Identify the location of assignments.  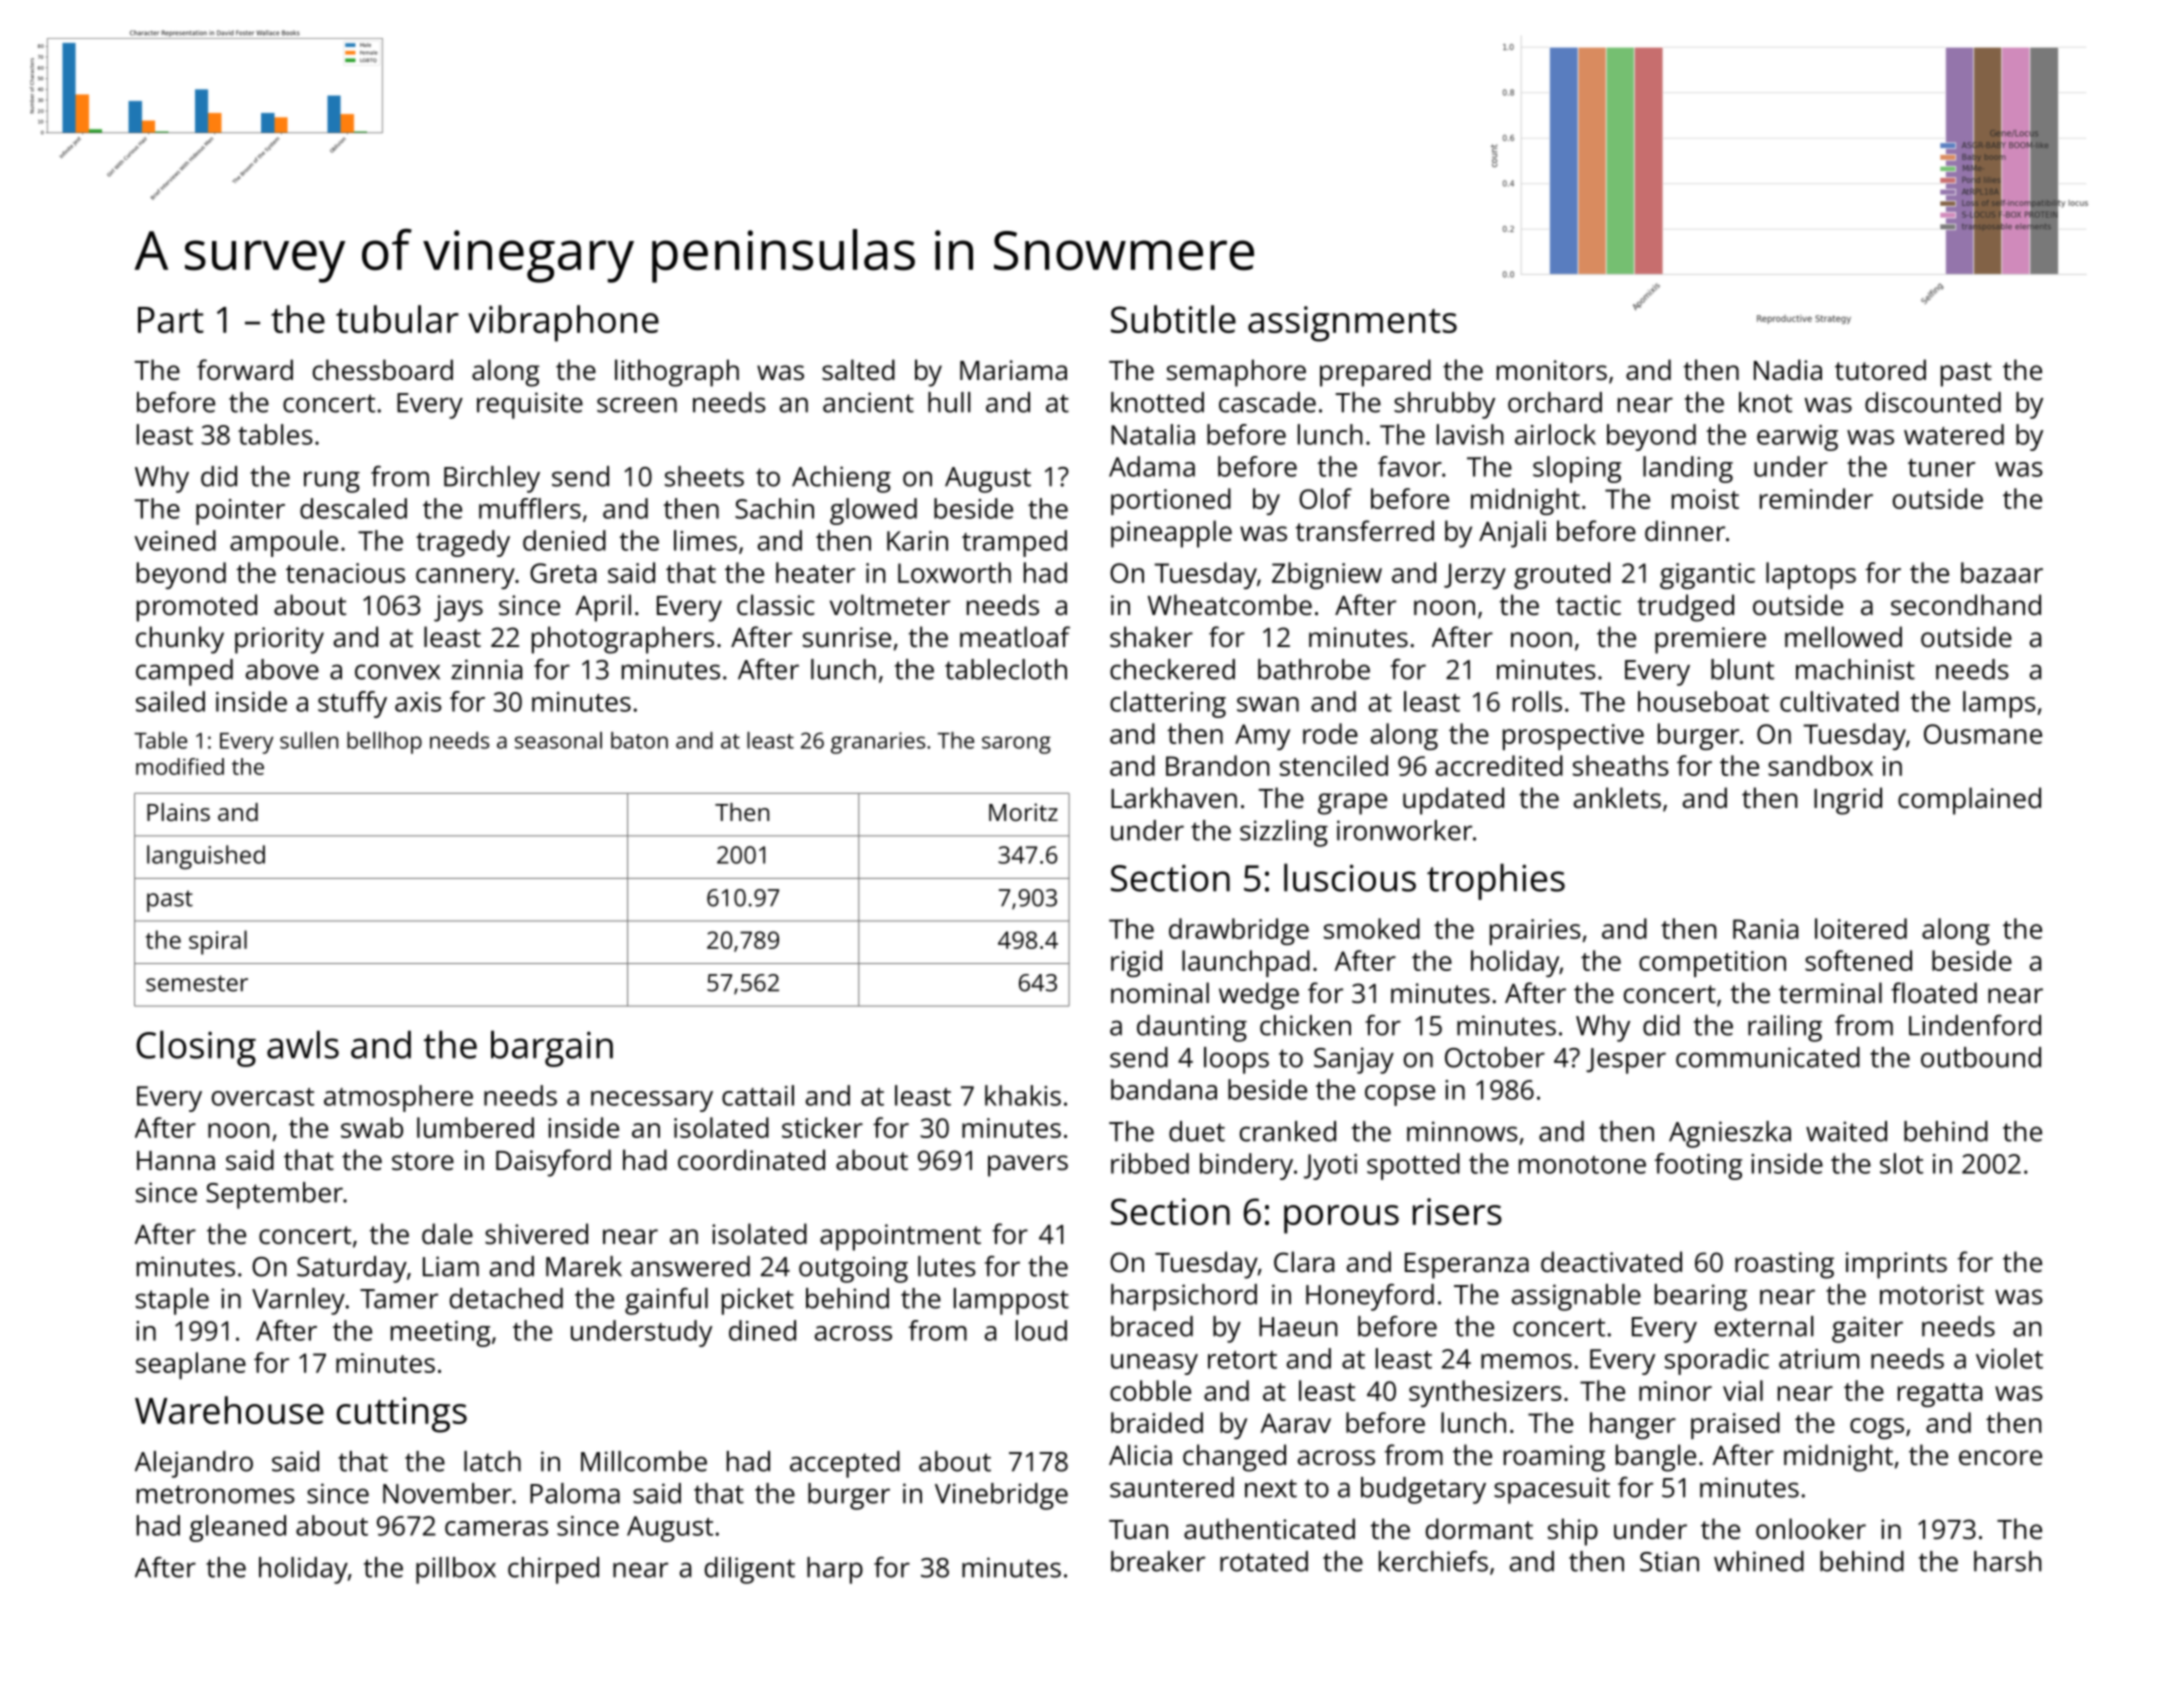
(1352, 324).
